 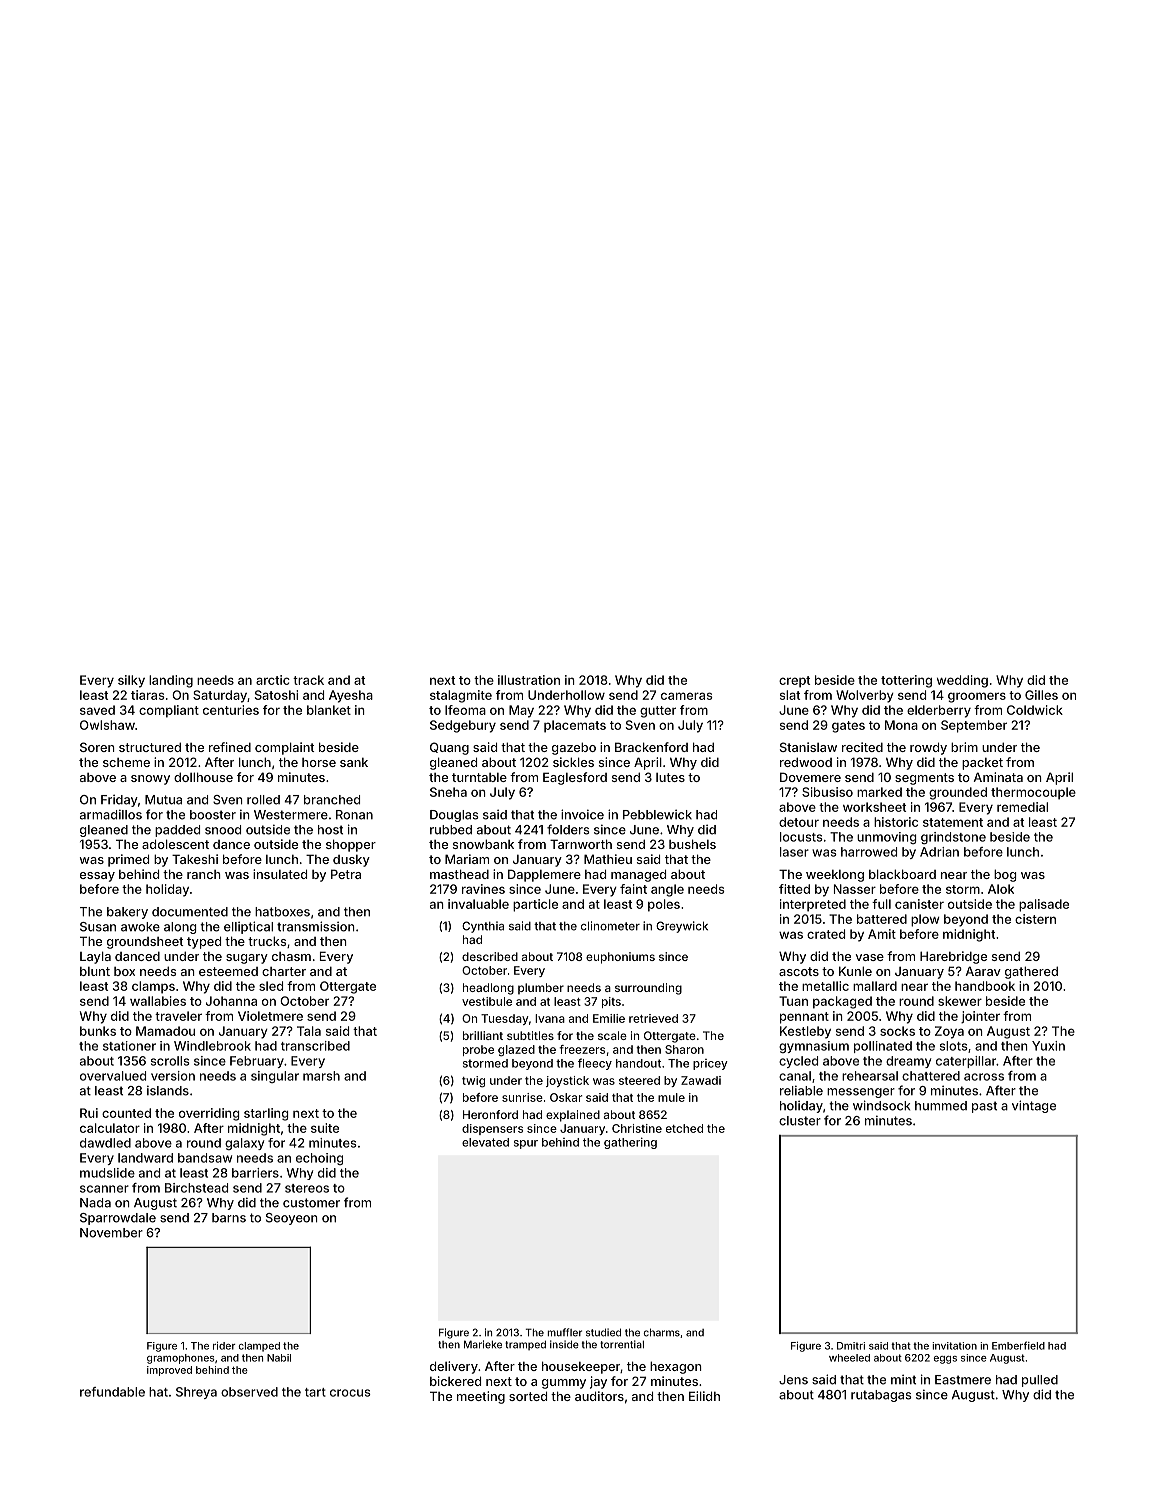 I want to click on Soren, so click(x=97, y=747).
